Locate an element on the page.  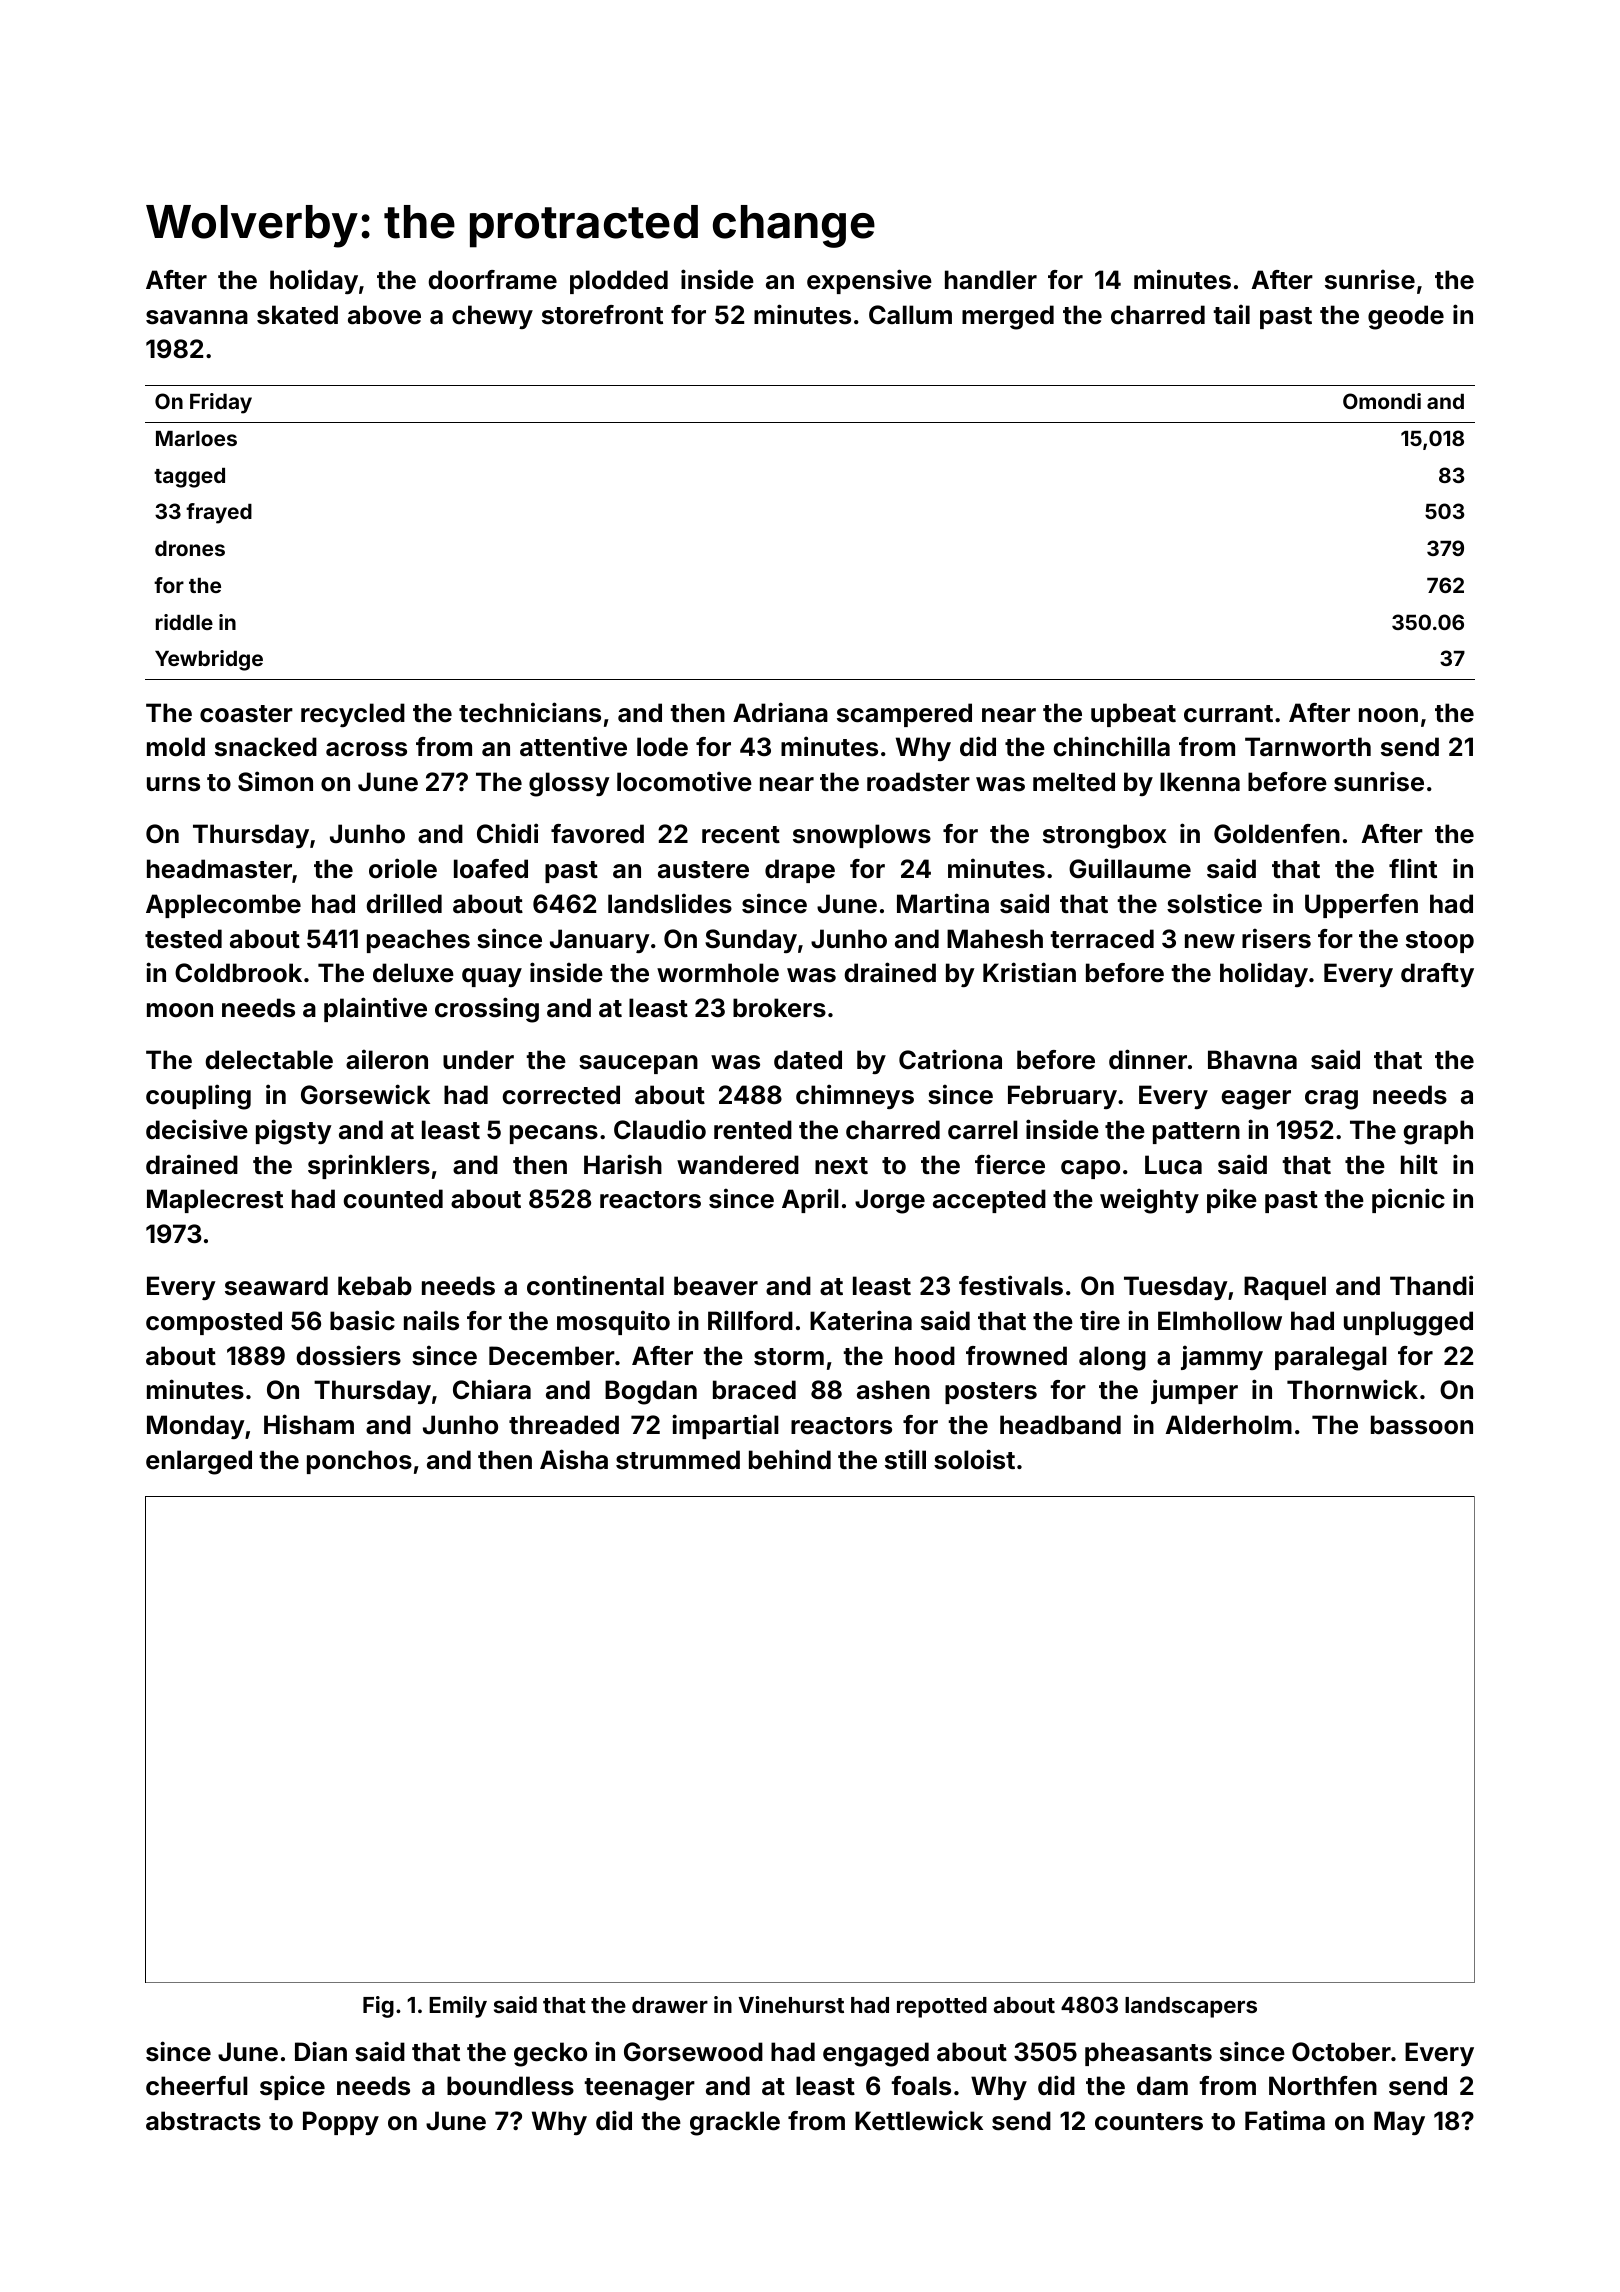
Adriana is located at coordinates (780, 712).
